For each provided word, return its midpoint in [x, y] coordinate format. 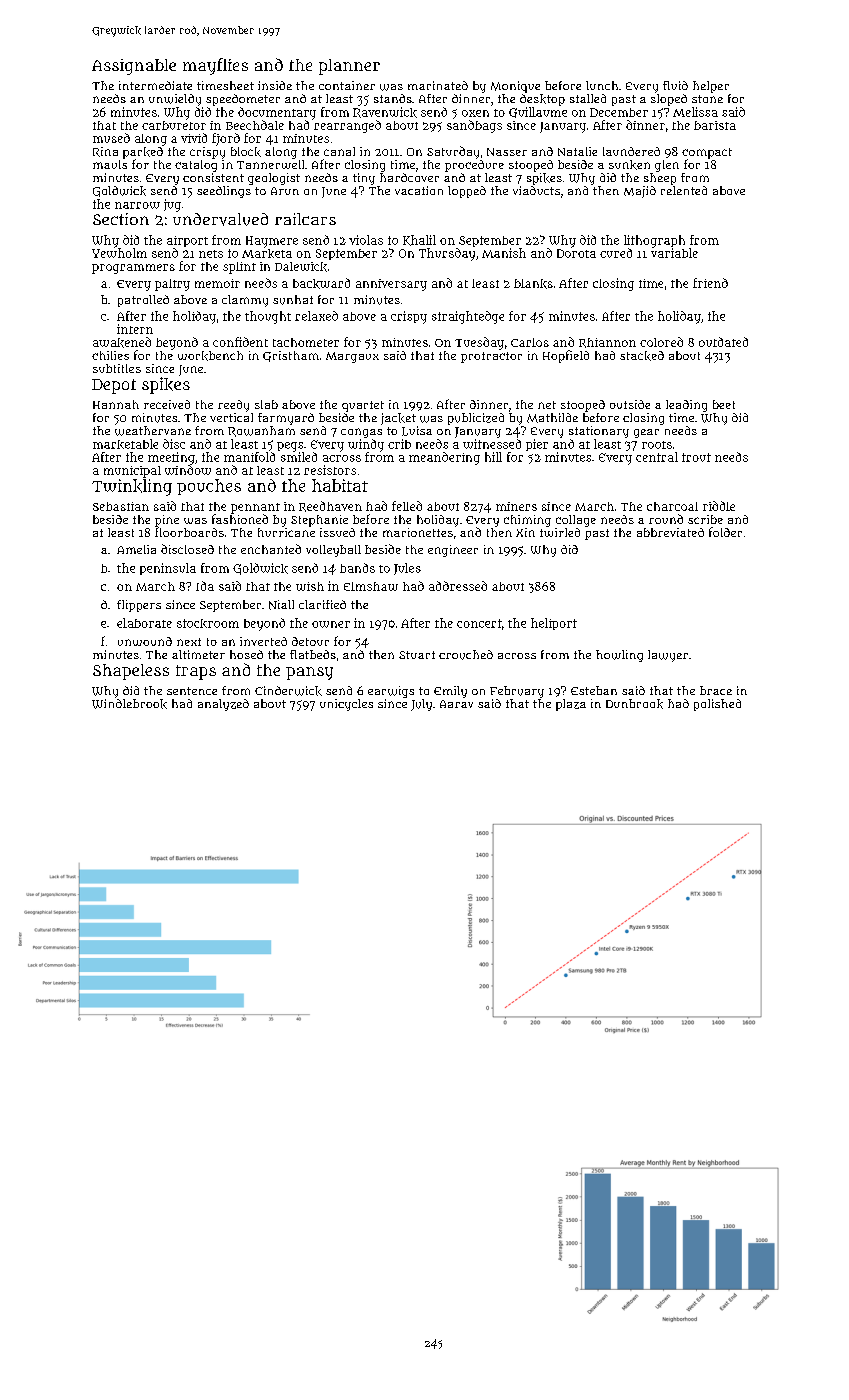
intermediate [155, 85]
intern [135, 329]
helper [711, 87]
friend [710, 283]
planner [349, 67]
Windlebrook [129, 704]
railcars [305, 219]
